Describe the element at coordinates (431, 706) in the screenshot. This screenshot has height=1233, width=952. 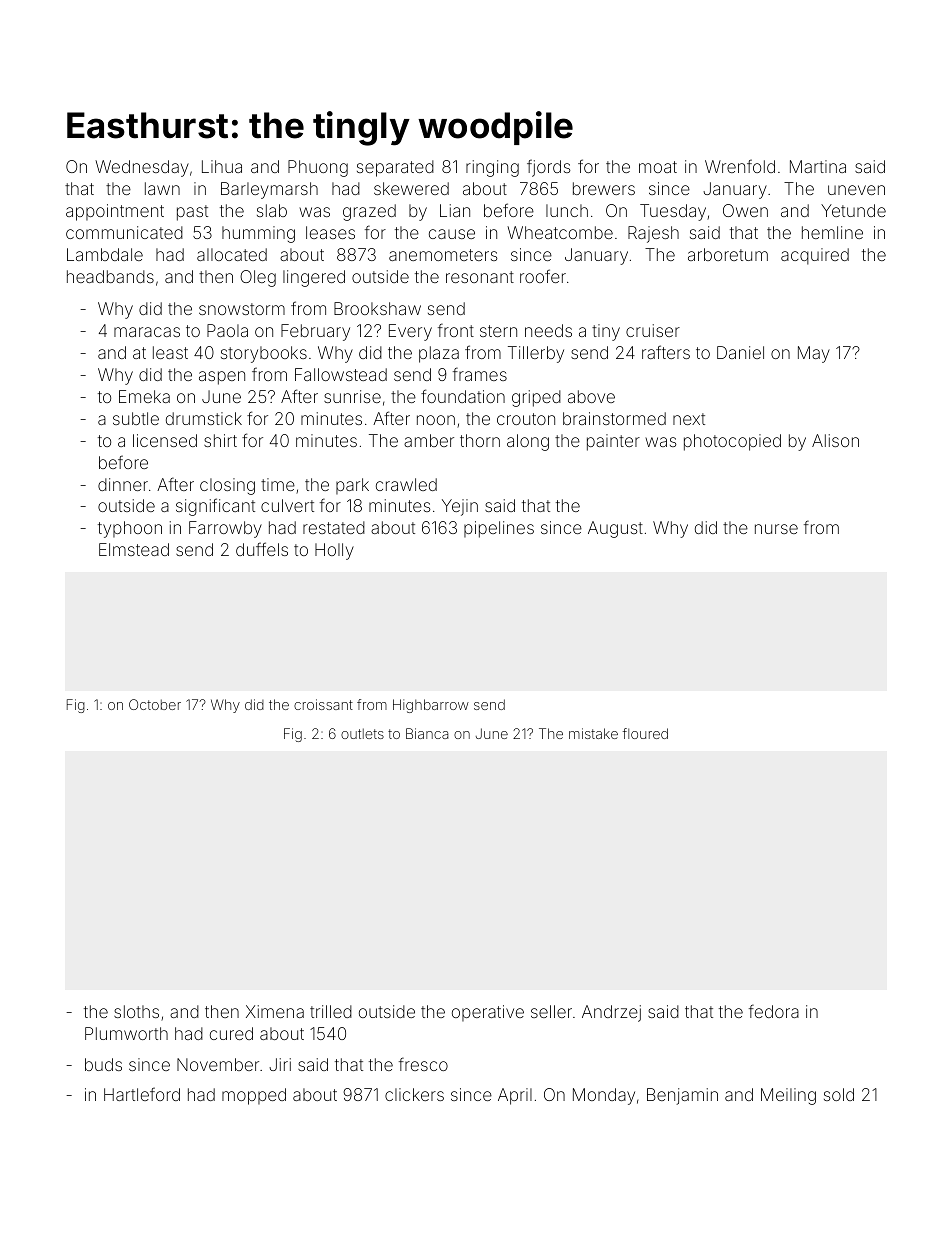
I see `Highbarrow` at that location.
